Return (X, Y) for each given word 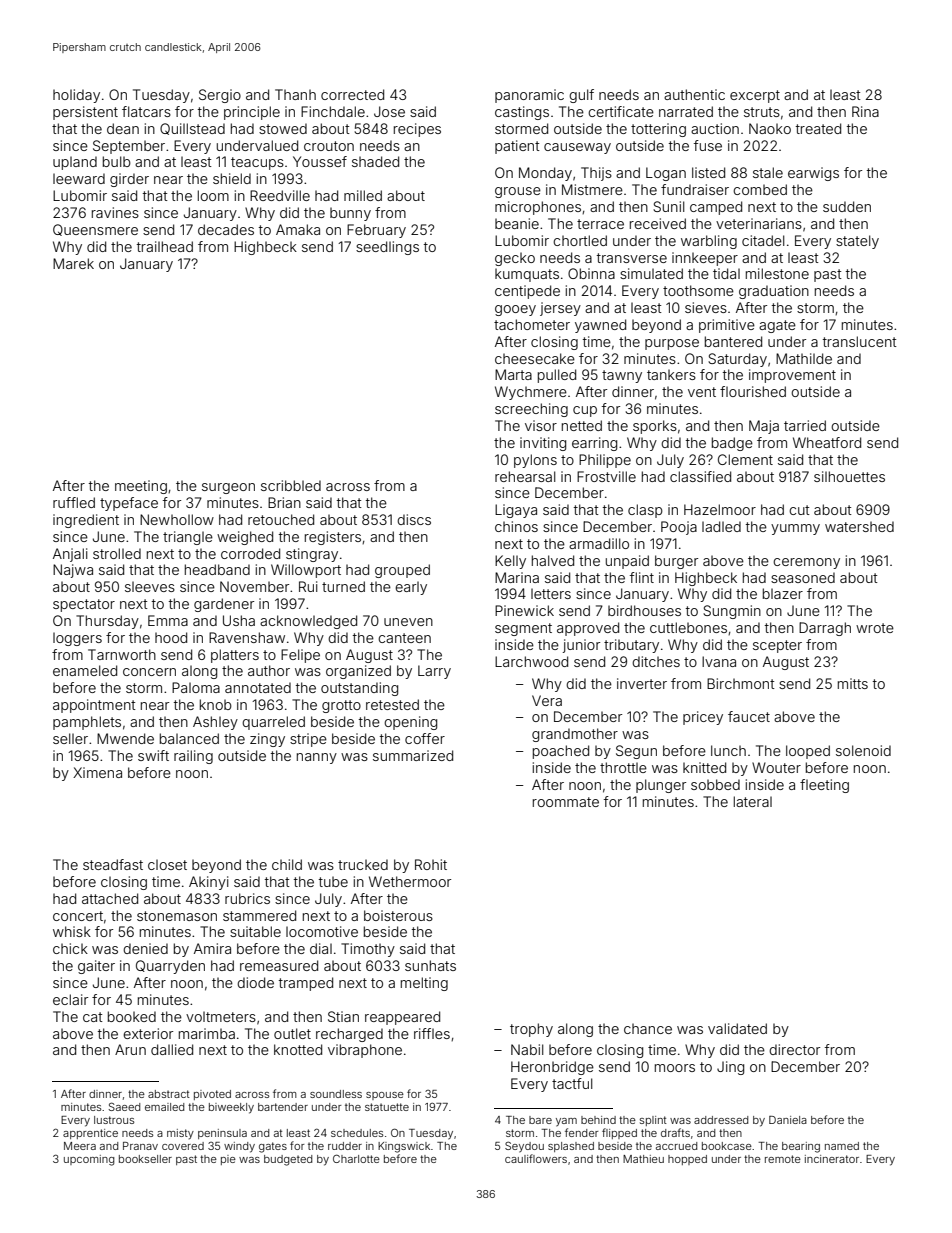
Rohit (431, 864)
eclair (70, 999)
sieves (706, 307)
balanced (189, 738)
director (794, 1049)
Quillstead (192, 129)
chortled (580, 240)
